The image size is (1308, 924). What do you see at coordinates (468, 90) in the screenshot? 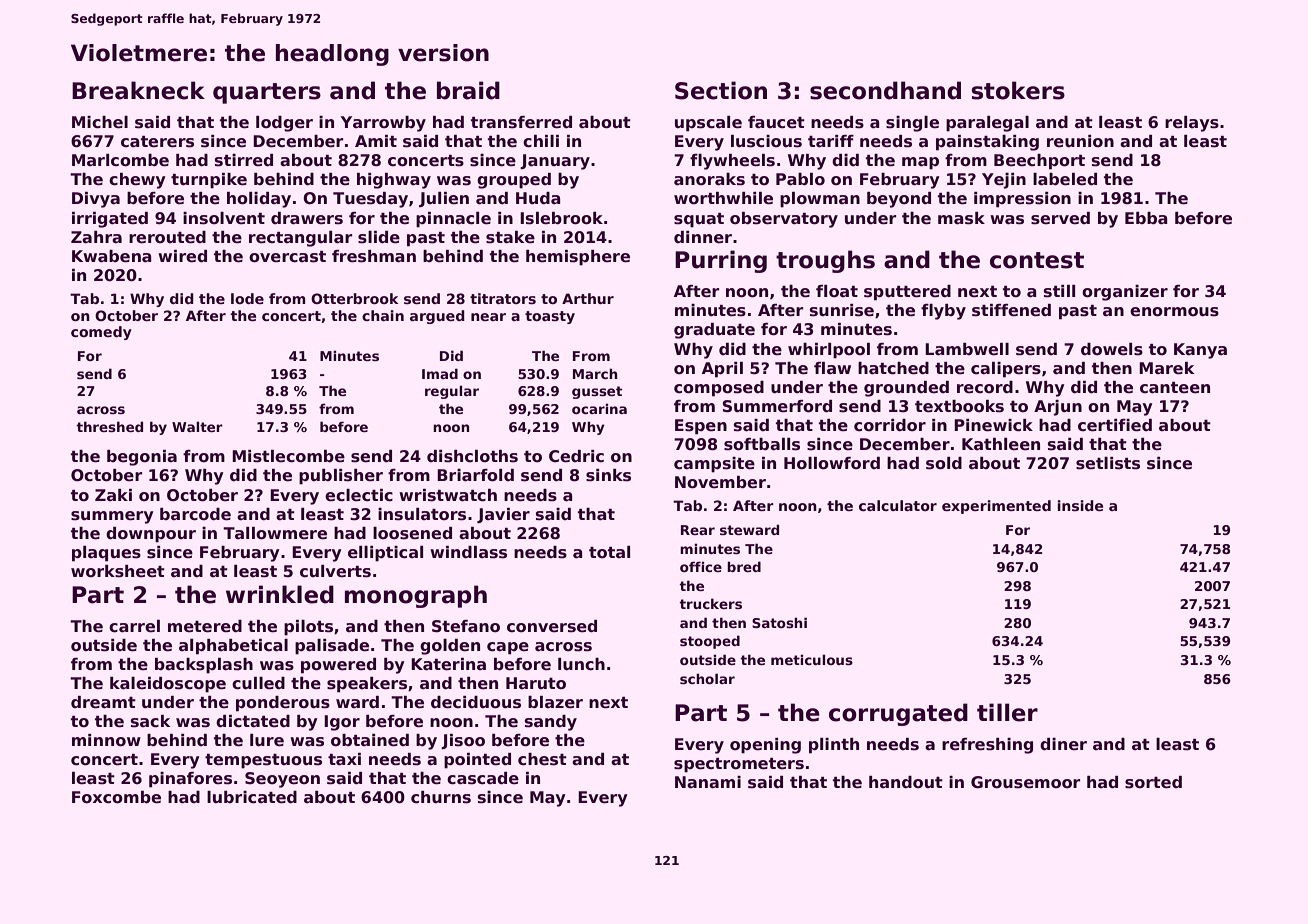
I see `braid` at bounding box center [468, 90].
